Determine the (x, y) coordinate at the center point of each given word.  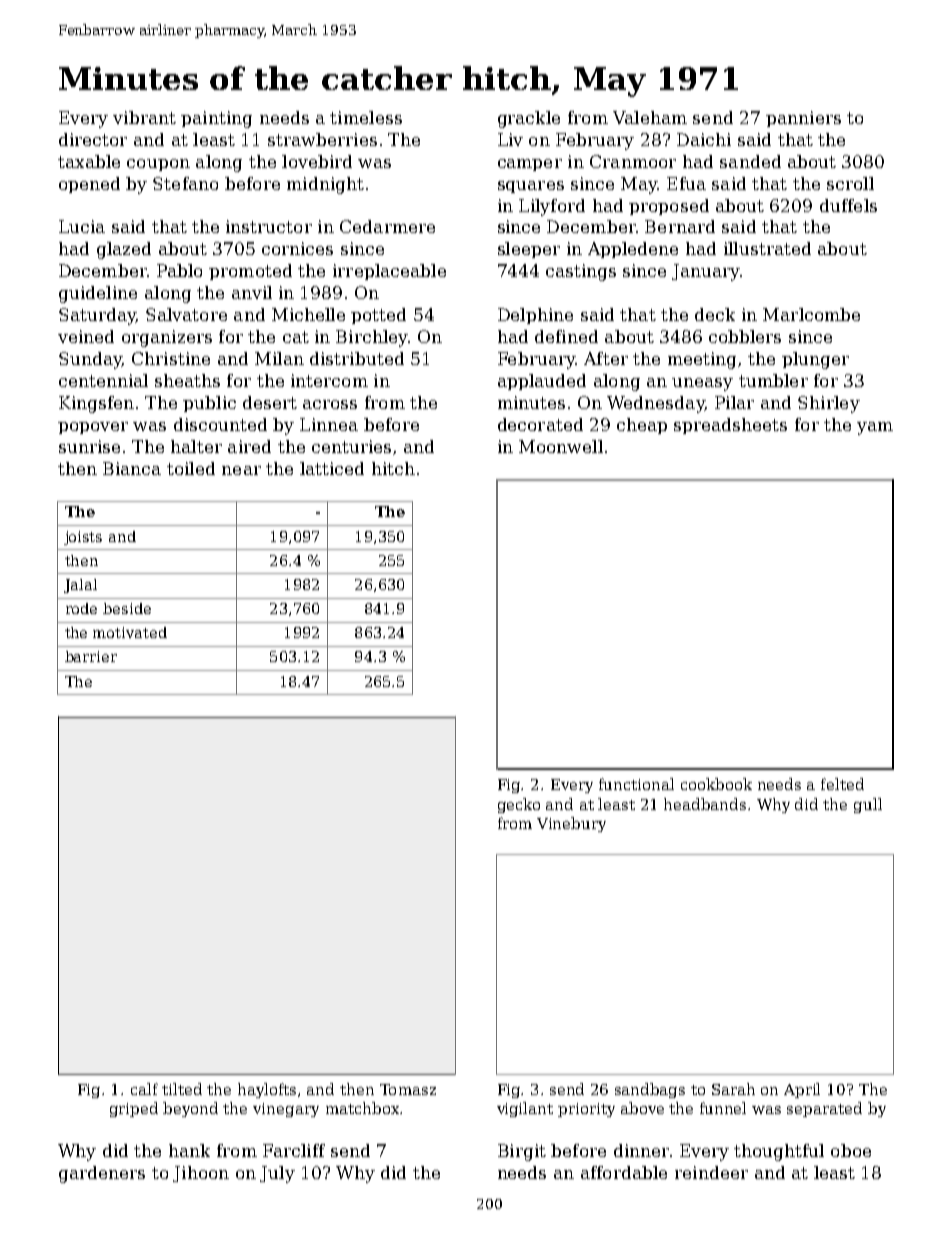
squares (531, 187)
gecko (519, 805)
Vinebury (571, 824)
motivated (130, 632)
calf (144, 1089)
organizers (167, 338)
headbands (705, 804)
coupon (158, 165)
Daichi (704, 139)
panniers (803, 119)
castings (581, 272)
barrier (91, 656)
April (802, 1090)
